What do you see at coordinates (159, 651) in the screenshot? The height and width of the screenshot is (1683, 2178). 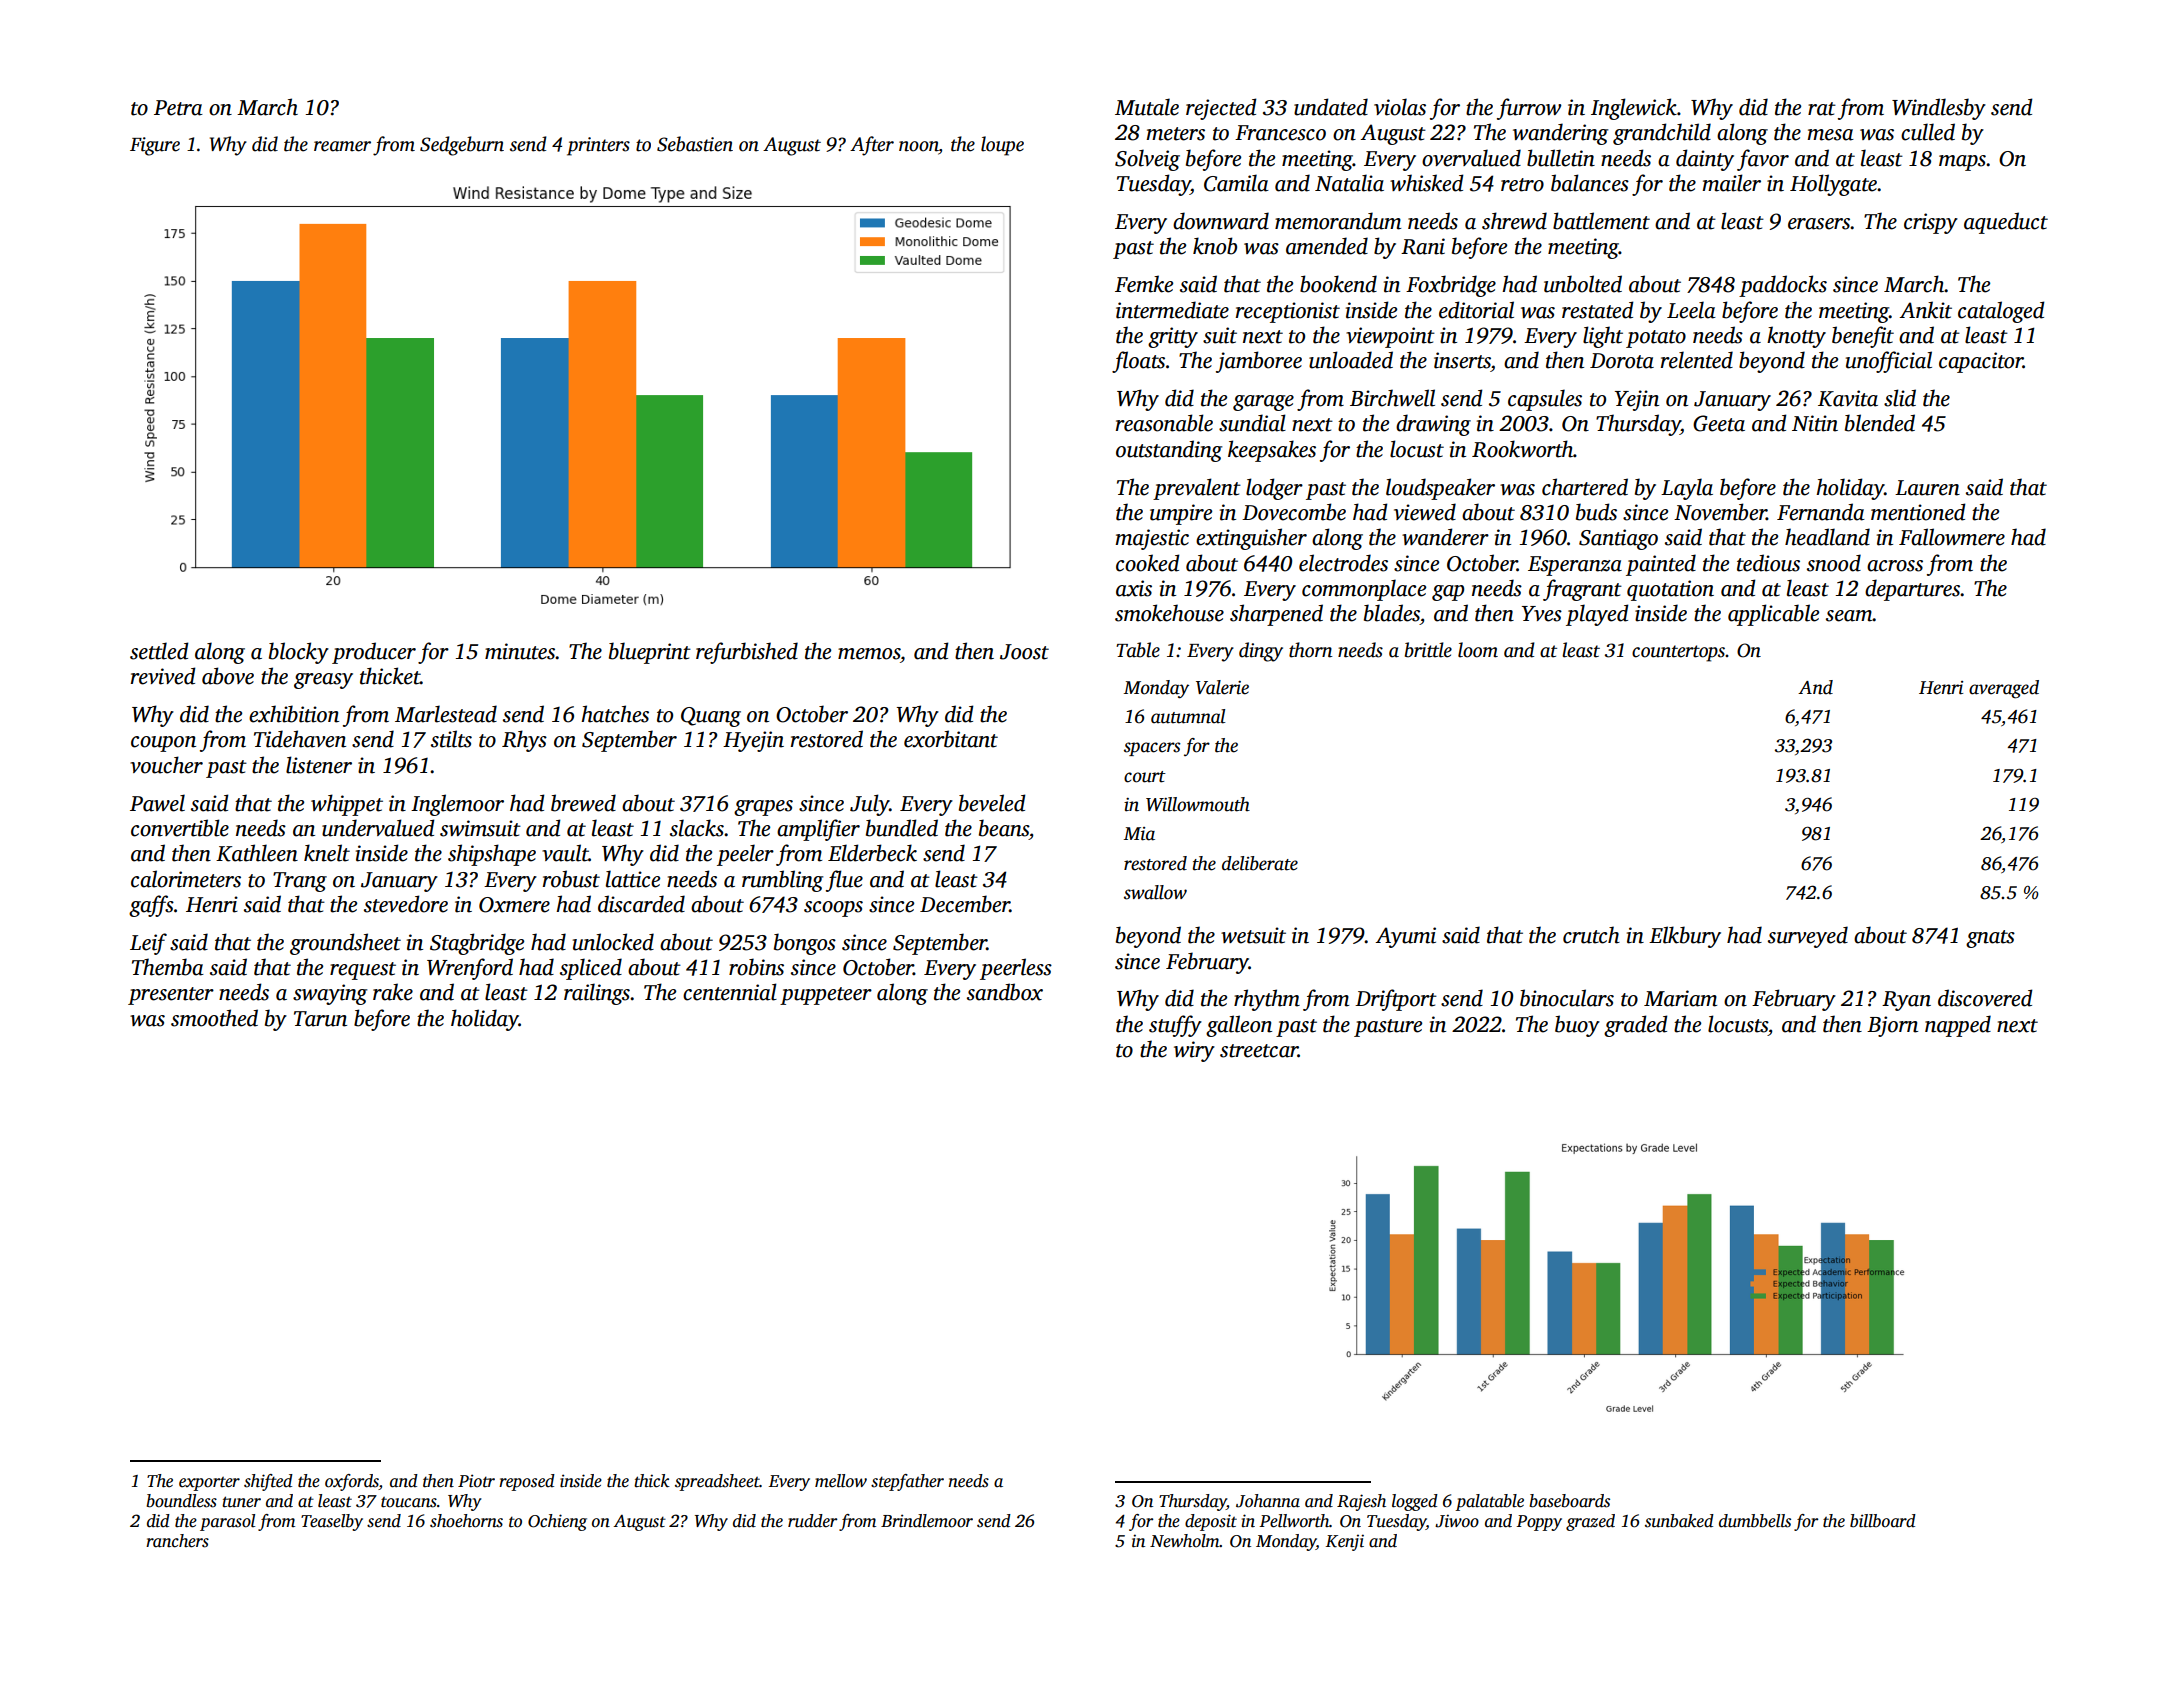 I see `settled` at bounding box center [159, 651].
